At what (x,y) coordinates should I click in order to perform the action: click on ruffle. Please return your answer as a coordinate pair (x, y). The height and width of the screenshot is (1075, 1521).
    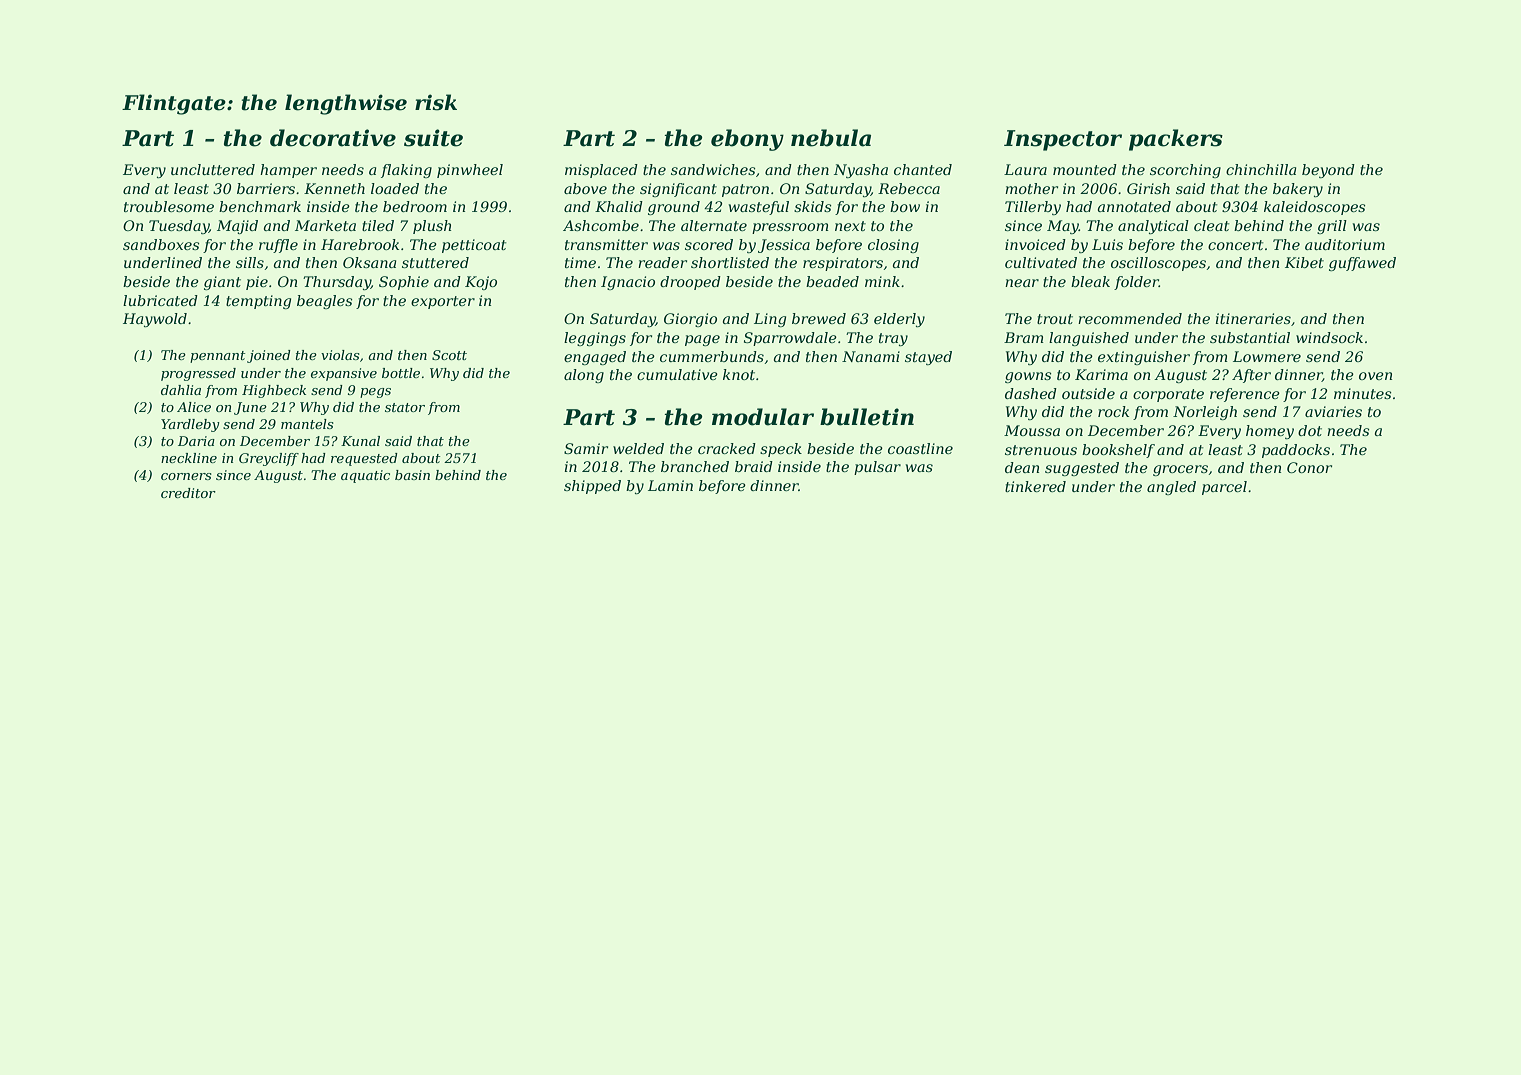
    Looking at the image, I should click on (278, 246).
